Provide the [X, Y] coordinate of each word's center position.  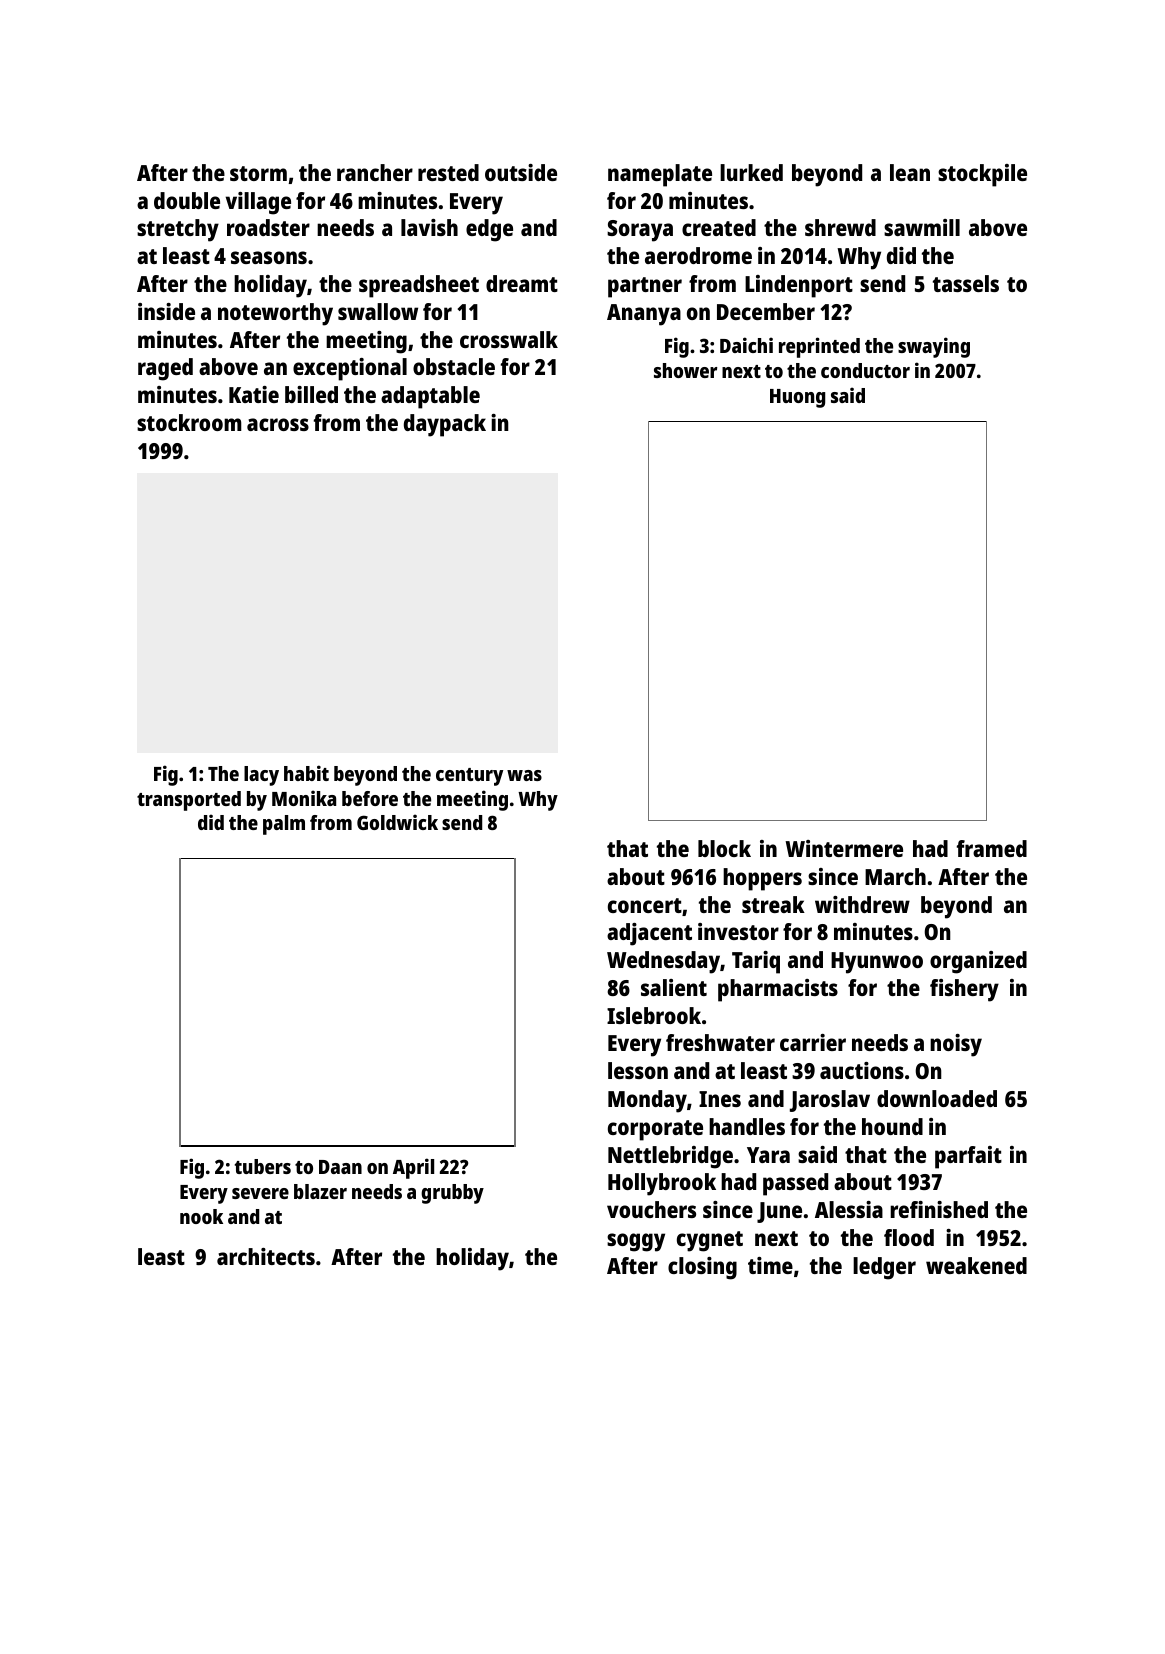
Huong [797, 398]
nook [201, 1216]
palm [284, 825]
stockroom [189, 422]
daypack [445, 425]
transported [189, 801]
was [524, 775]
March [895, 876]
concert [645, 905]
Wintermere [844, 848]
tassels [966, 283]
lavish [429, 227]
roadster [268, 227]
